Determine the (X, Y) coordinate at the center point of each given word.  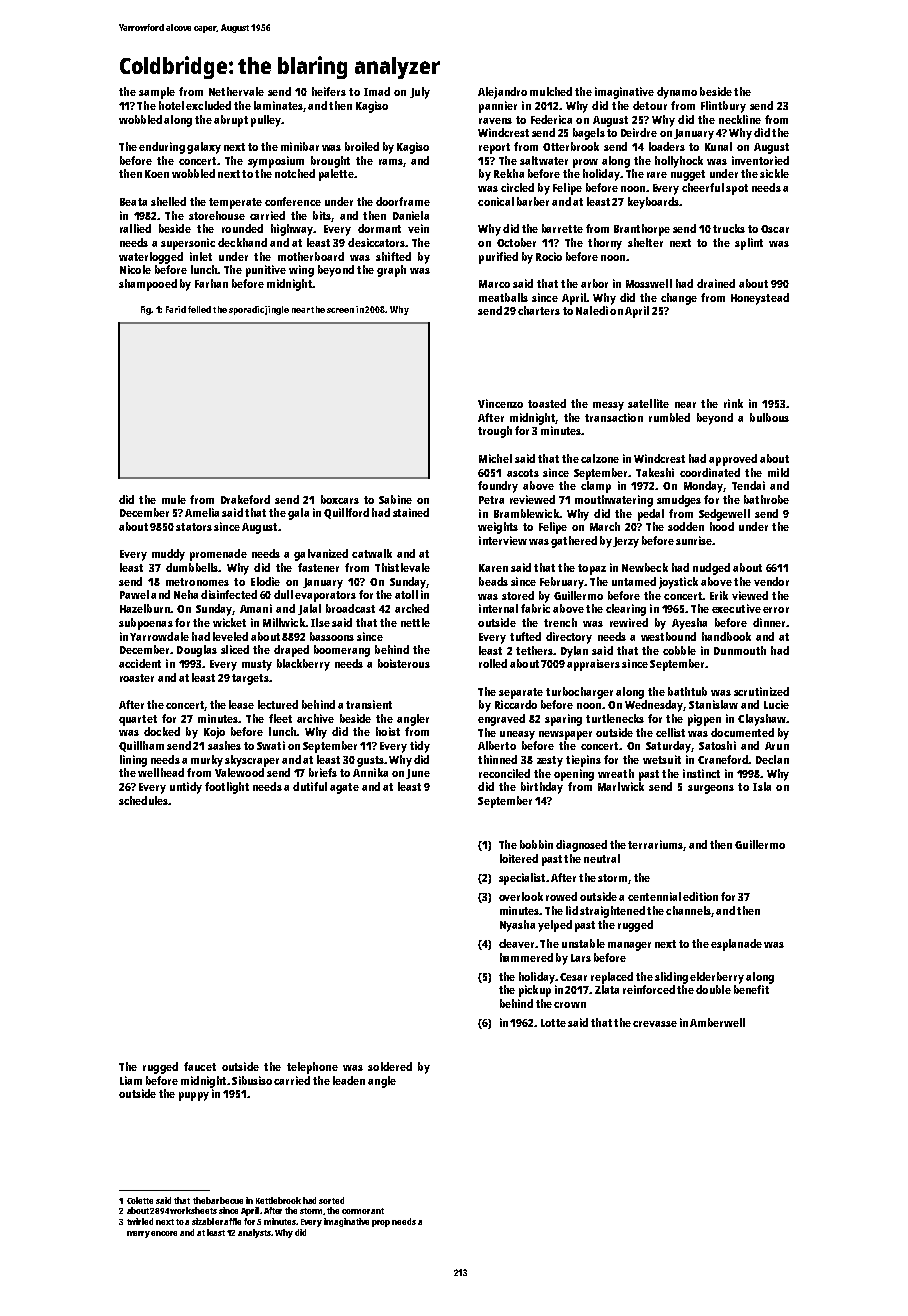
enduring (162, 148)
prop (381, 1223)
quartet (138, 720)
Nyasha (517, 926)
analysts (255, 1233)
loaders (667, 146)
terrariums (655, 844)
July (420, 93)
